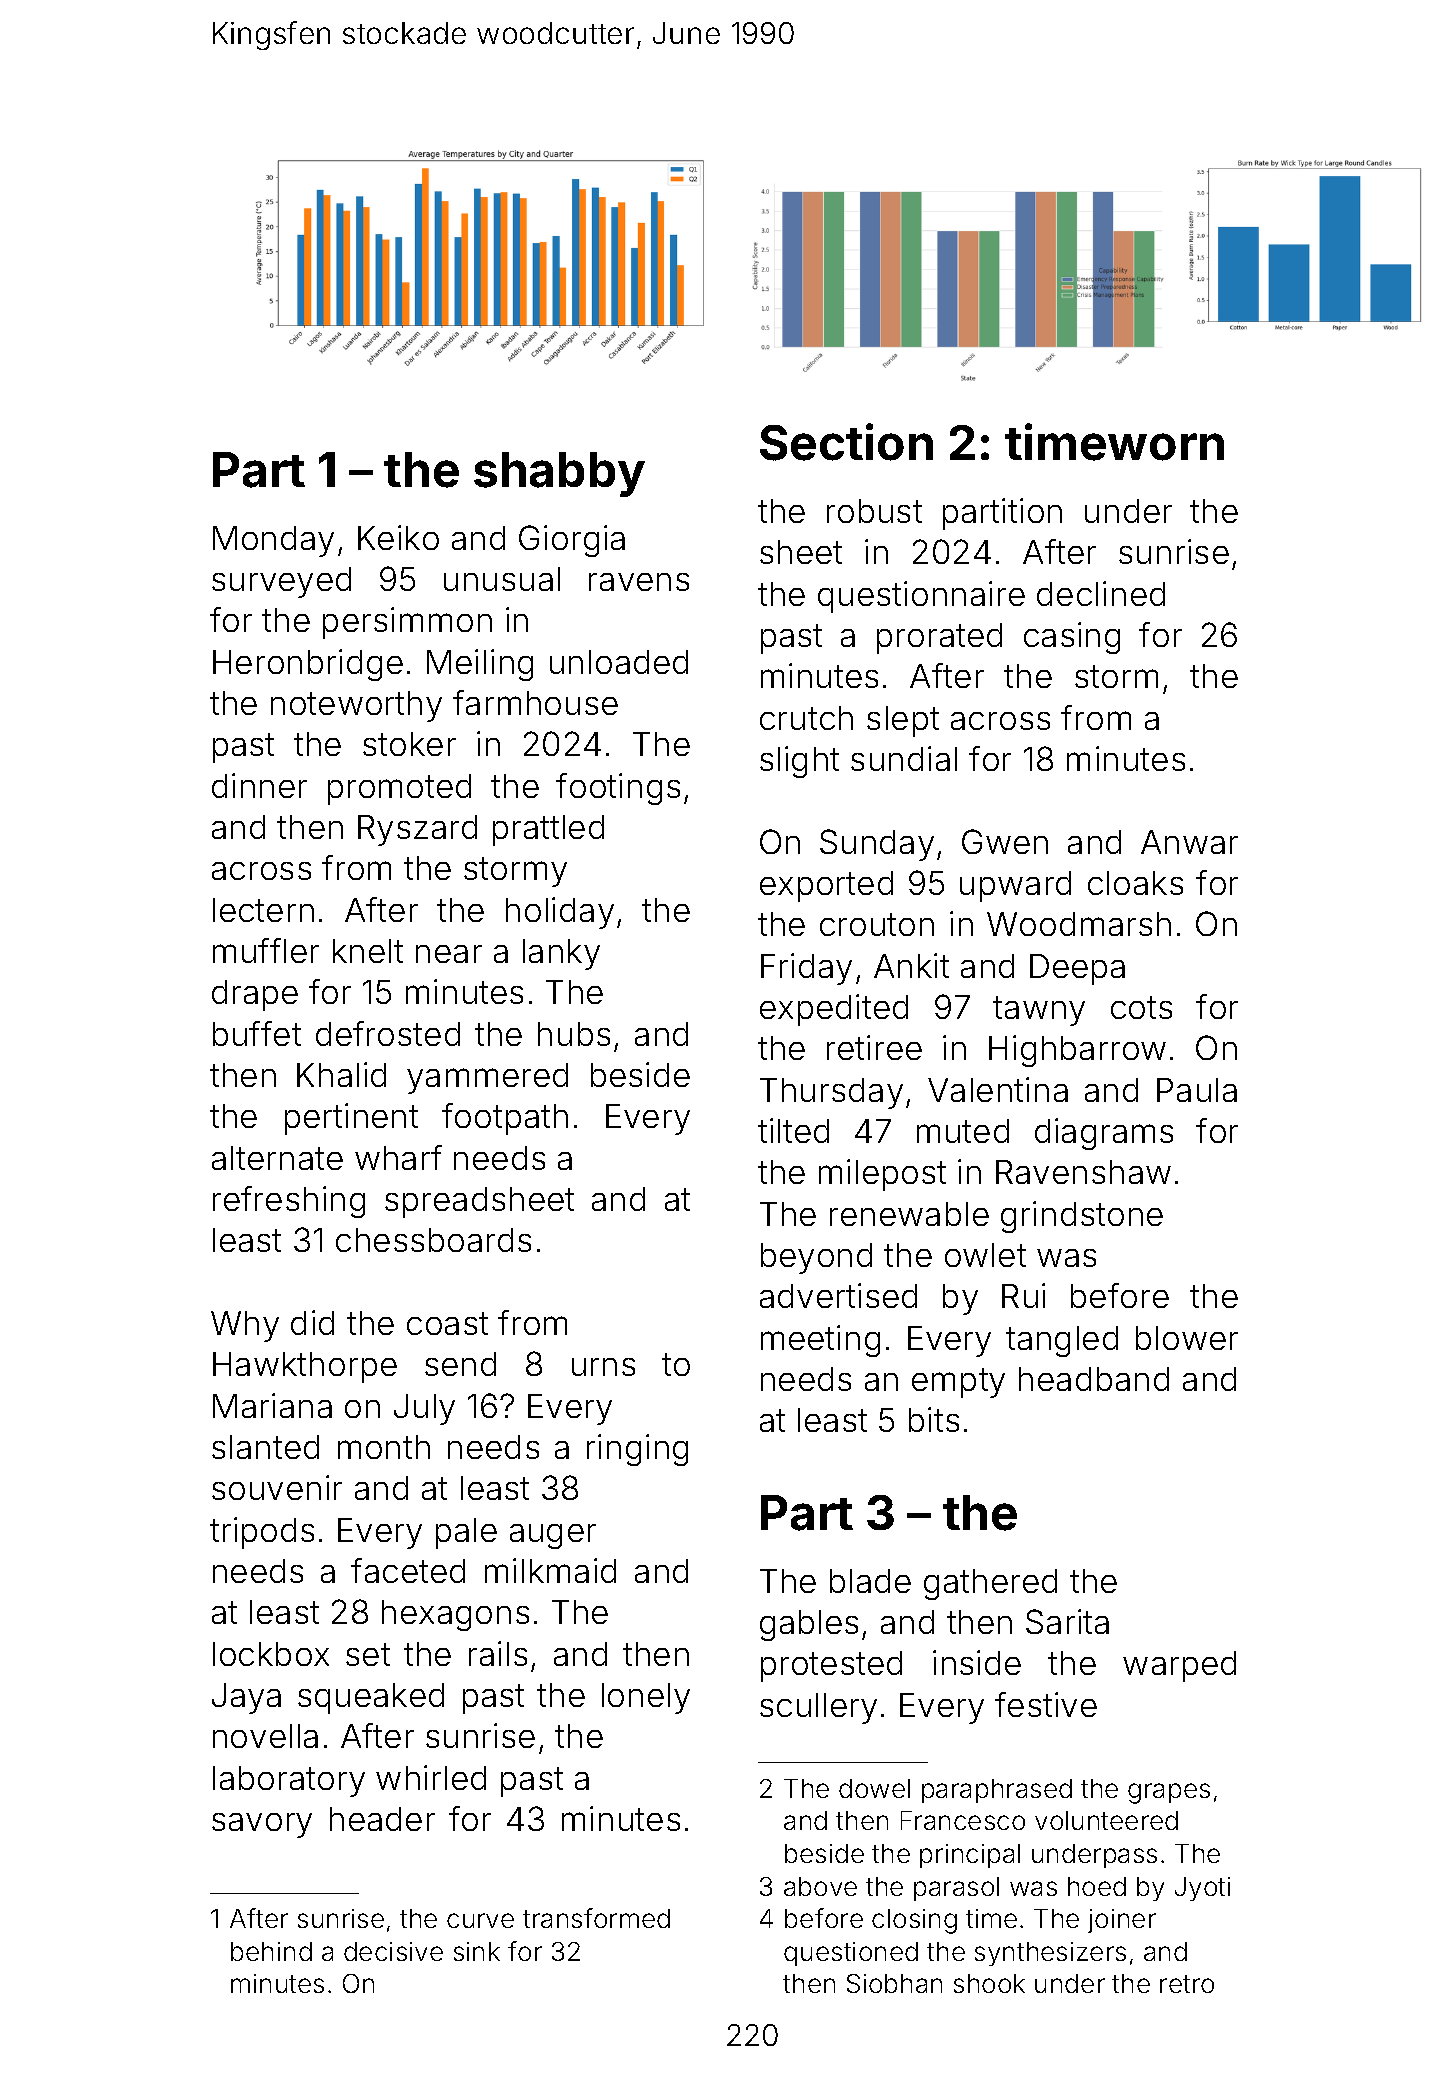  Describe the element at coordinates (259, 785) in the screenshot. I see `dinner` at that location.
